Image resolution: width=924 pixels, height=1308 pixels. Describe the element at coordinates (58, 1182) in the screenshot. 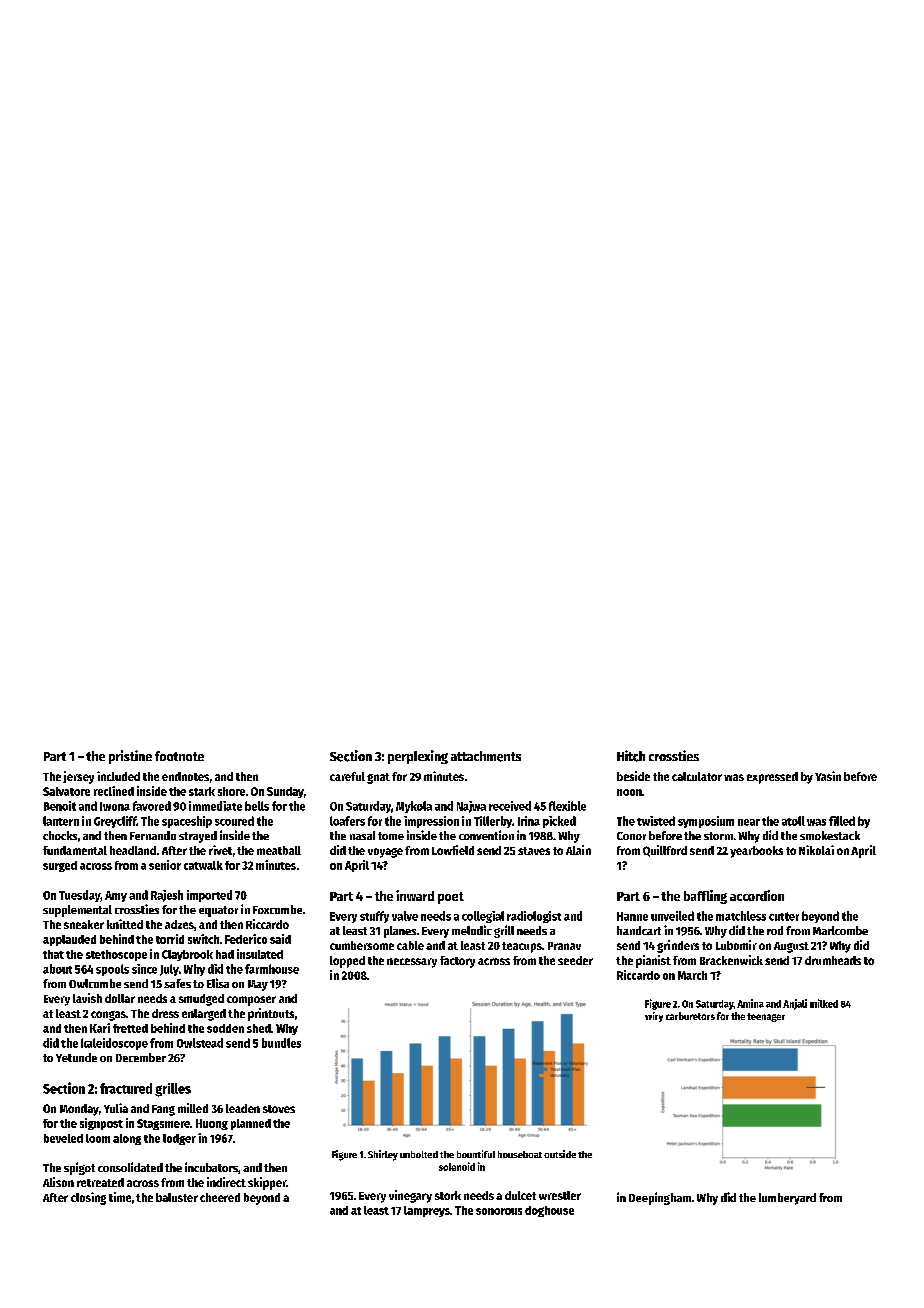

I see `Alison` at that location.
